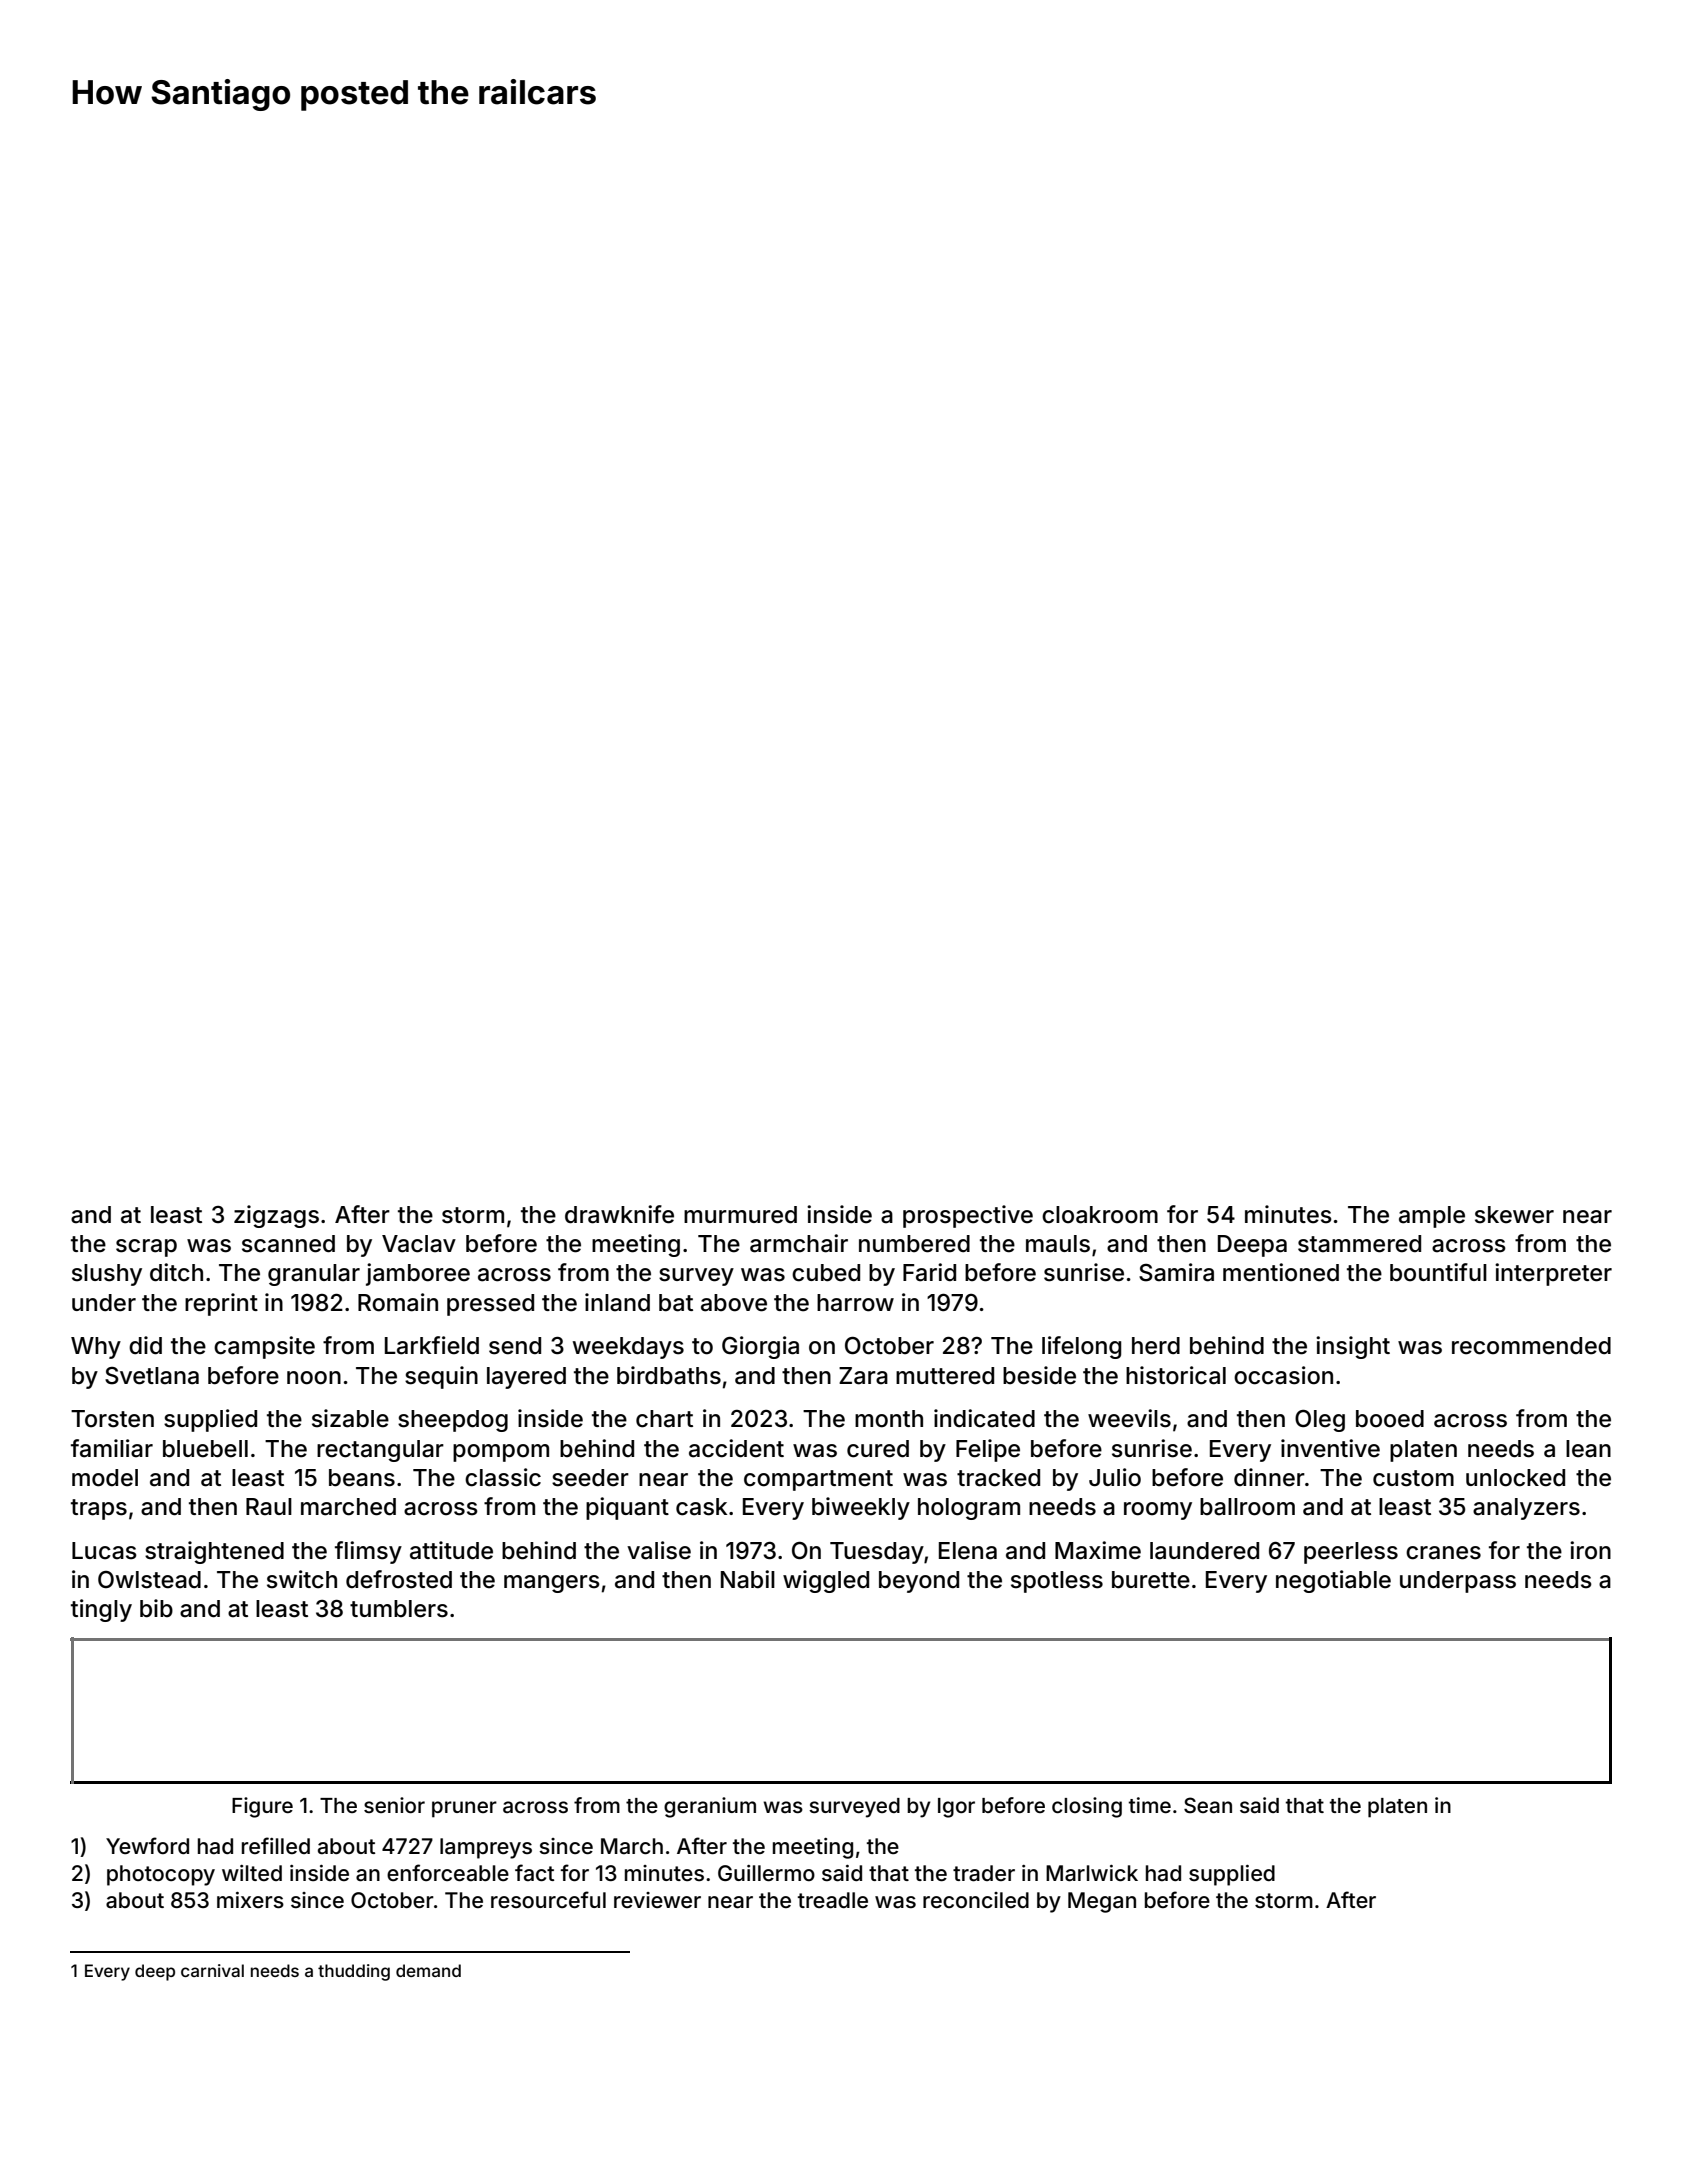 Image resolution: width=1683 pixels, height=2178 pixels. What do you see at coordinates (833, 1900) in the screenshot?
I see `treadle` at bounding box center [833, 1900].
